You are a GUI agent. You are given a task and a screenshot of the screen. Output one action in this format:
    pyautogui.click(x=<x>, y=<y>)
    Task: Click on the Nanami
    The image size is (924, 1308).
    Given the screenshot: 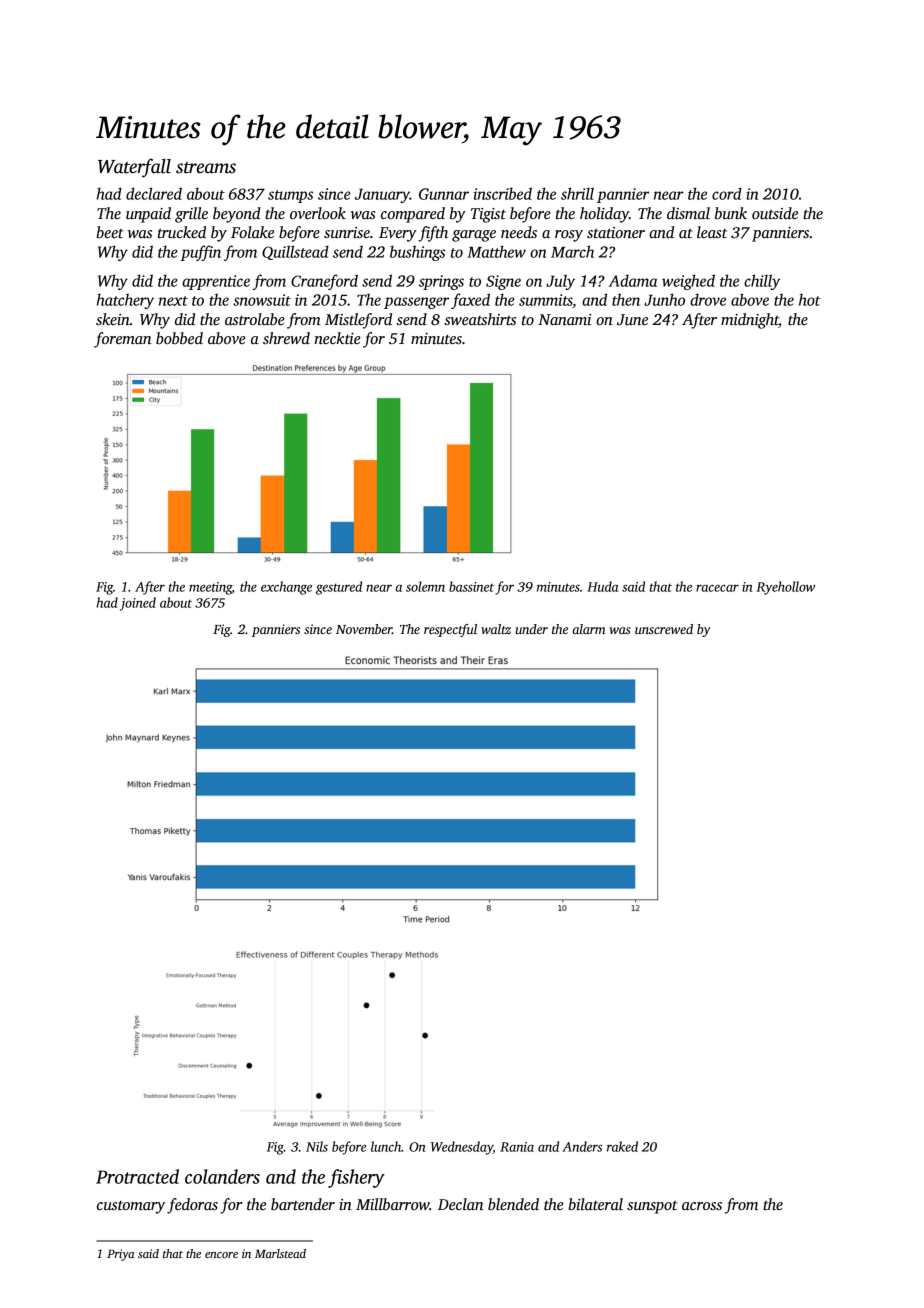 What is the action you would take?
    pyautogui.click(x=564, y=319)
